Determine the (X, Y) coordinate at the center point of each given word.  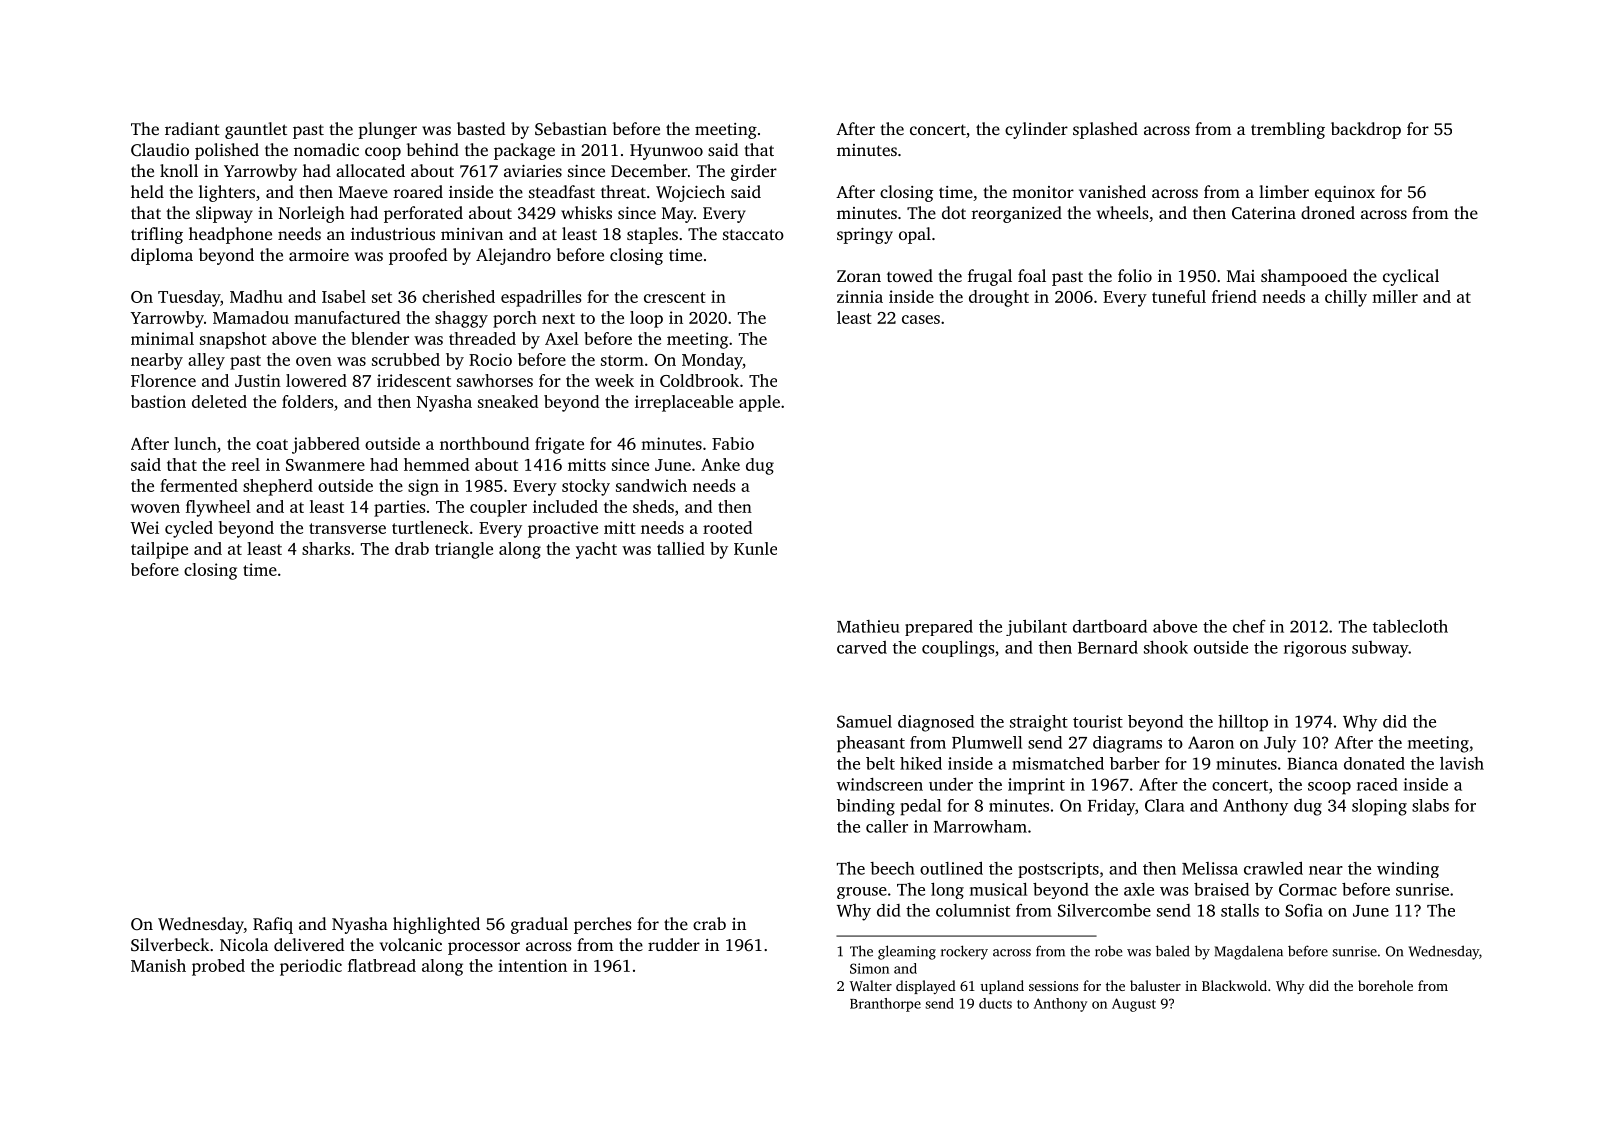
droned (1328, 212)
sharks (326, 548)
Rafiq (273, 925)
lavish (1462, 763)
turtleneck (430, 527)
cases (921, 319)
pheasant (871, 744)
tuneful (1179, 296)
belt (880, 763)
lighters (227, 193)
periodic (311, 967)
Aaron (1211, 742)
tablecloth (1410, 626)
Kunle (755, 548)
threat (623, 191)
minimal (162, 338)
